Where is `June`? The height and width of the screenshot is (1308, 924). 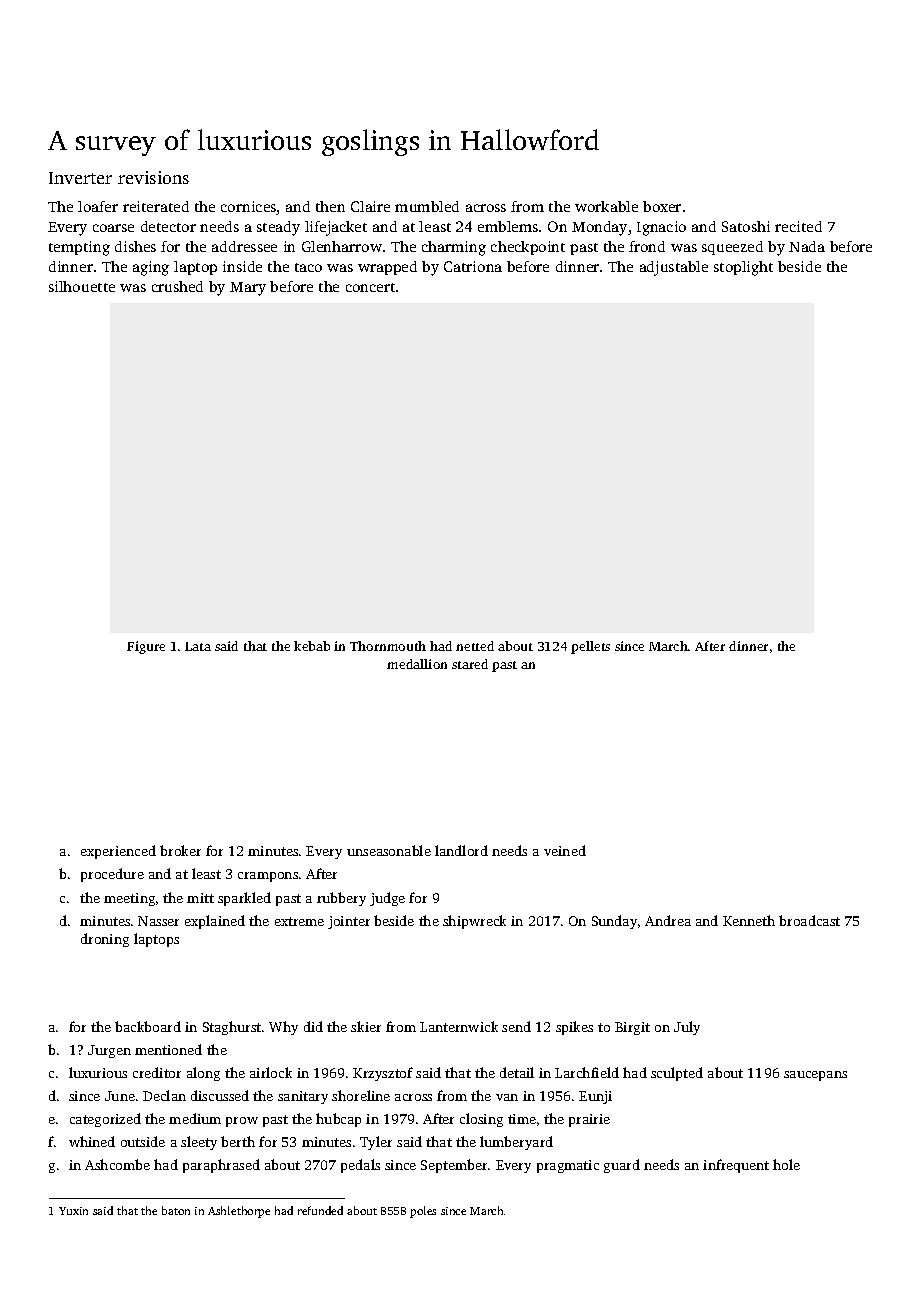 June is located at coordinates (120, 1096).
